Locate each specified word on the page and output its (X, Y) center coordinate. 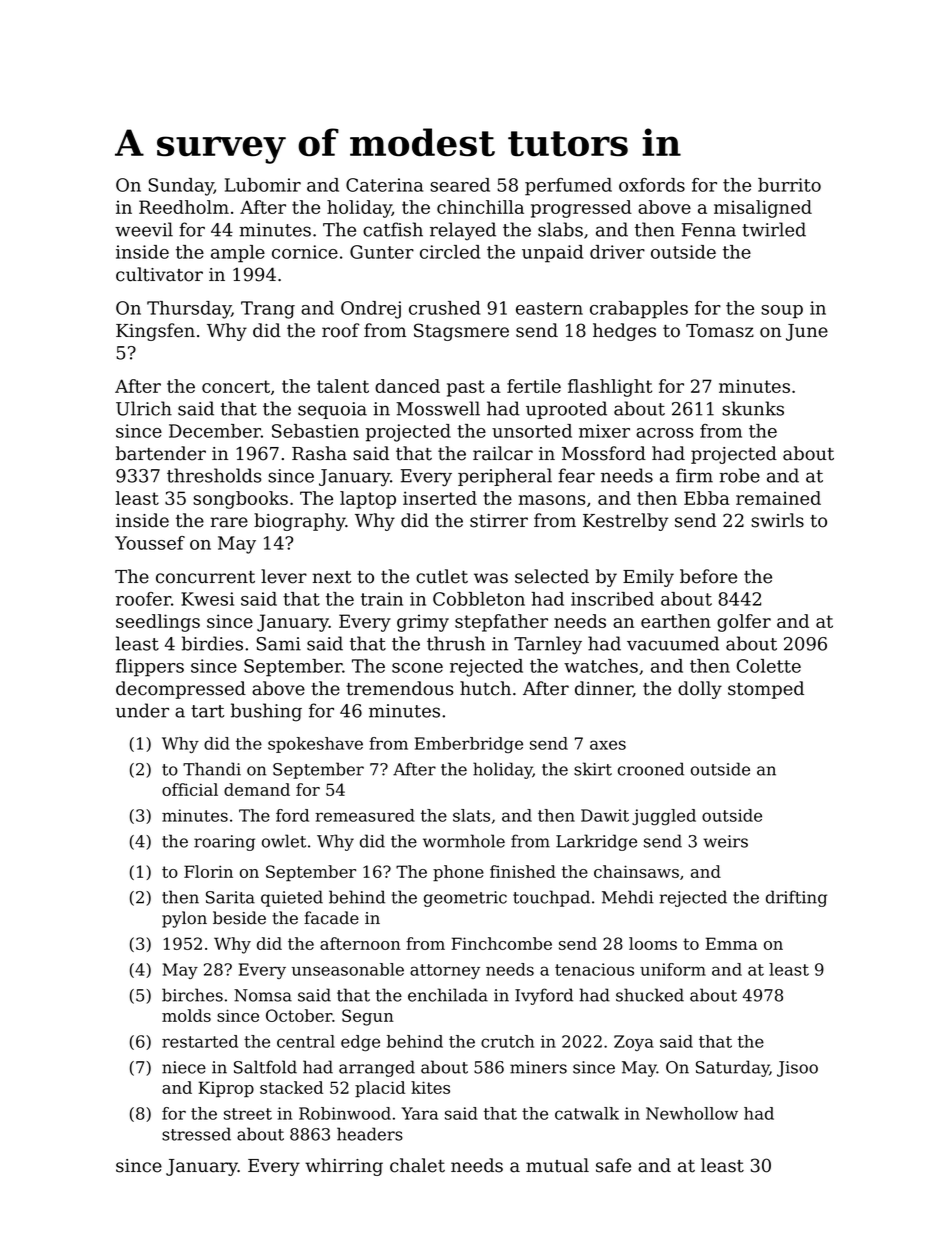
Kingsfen (155, 332)
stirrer (499, 521)
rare (229, 522)
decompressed (181, 690)
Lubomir (263, 185)
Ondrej (371, 310)
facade (331, 918)
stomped (766, 690)
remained (778, 498)
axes (608, 745)
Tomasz (720, 331)
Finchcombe (501, 943)
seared (460, 185)
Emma (731, 943)
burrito (789, 185)
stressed (196, 1134)
